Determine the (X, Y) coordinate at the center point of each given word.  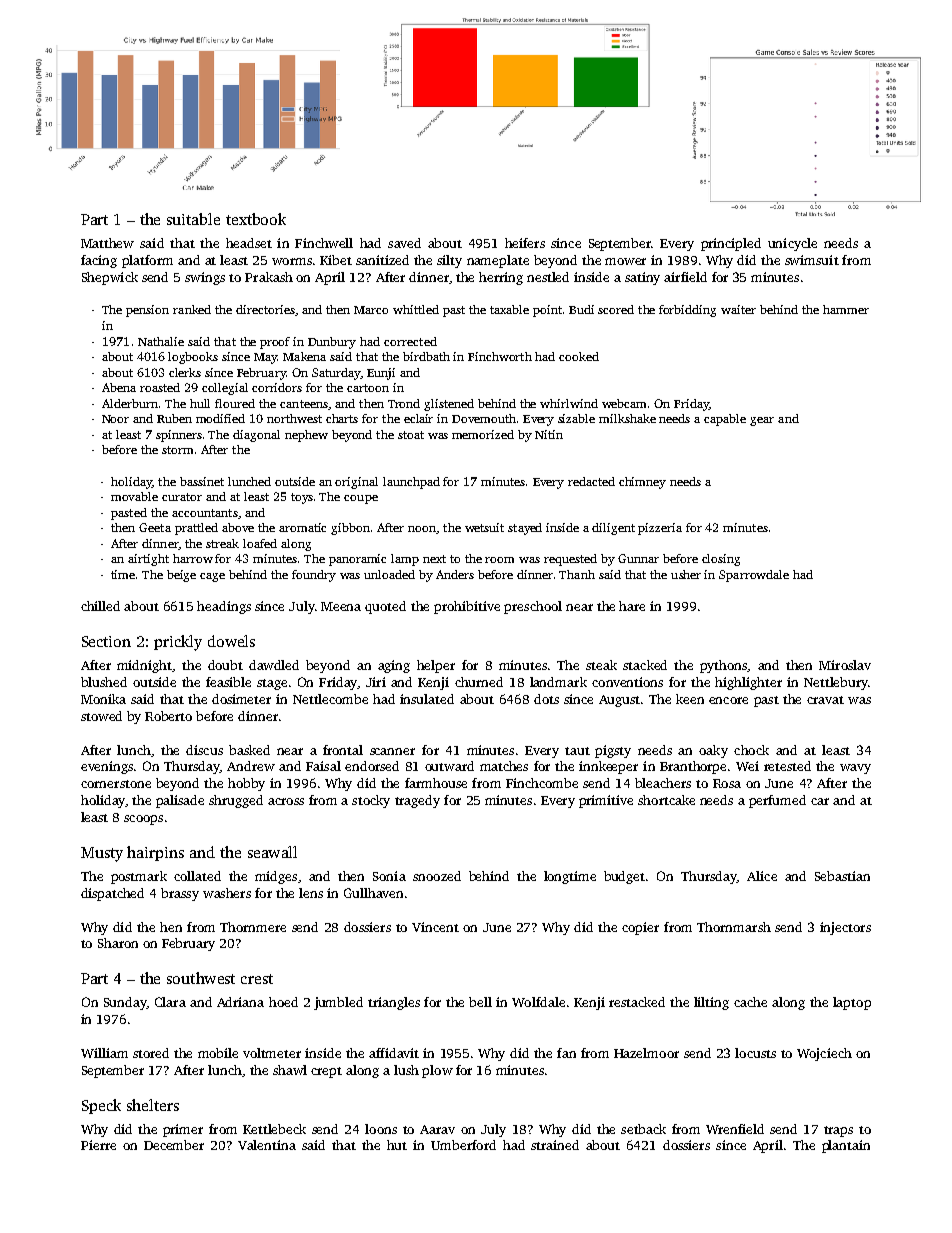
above (238, 527)
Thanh (577, 574)
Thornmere (253, 927)
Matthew (107, 243)
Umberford (463, 1145)
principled (731, 244)
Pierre (98, 1145)
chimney (642, 483)
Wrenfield (735, 1129)
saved (404, 243)
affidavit (394, 1053)
